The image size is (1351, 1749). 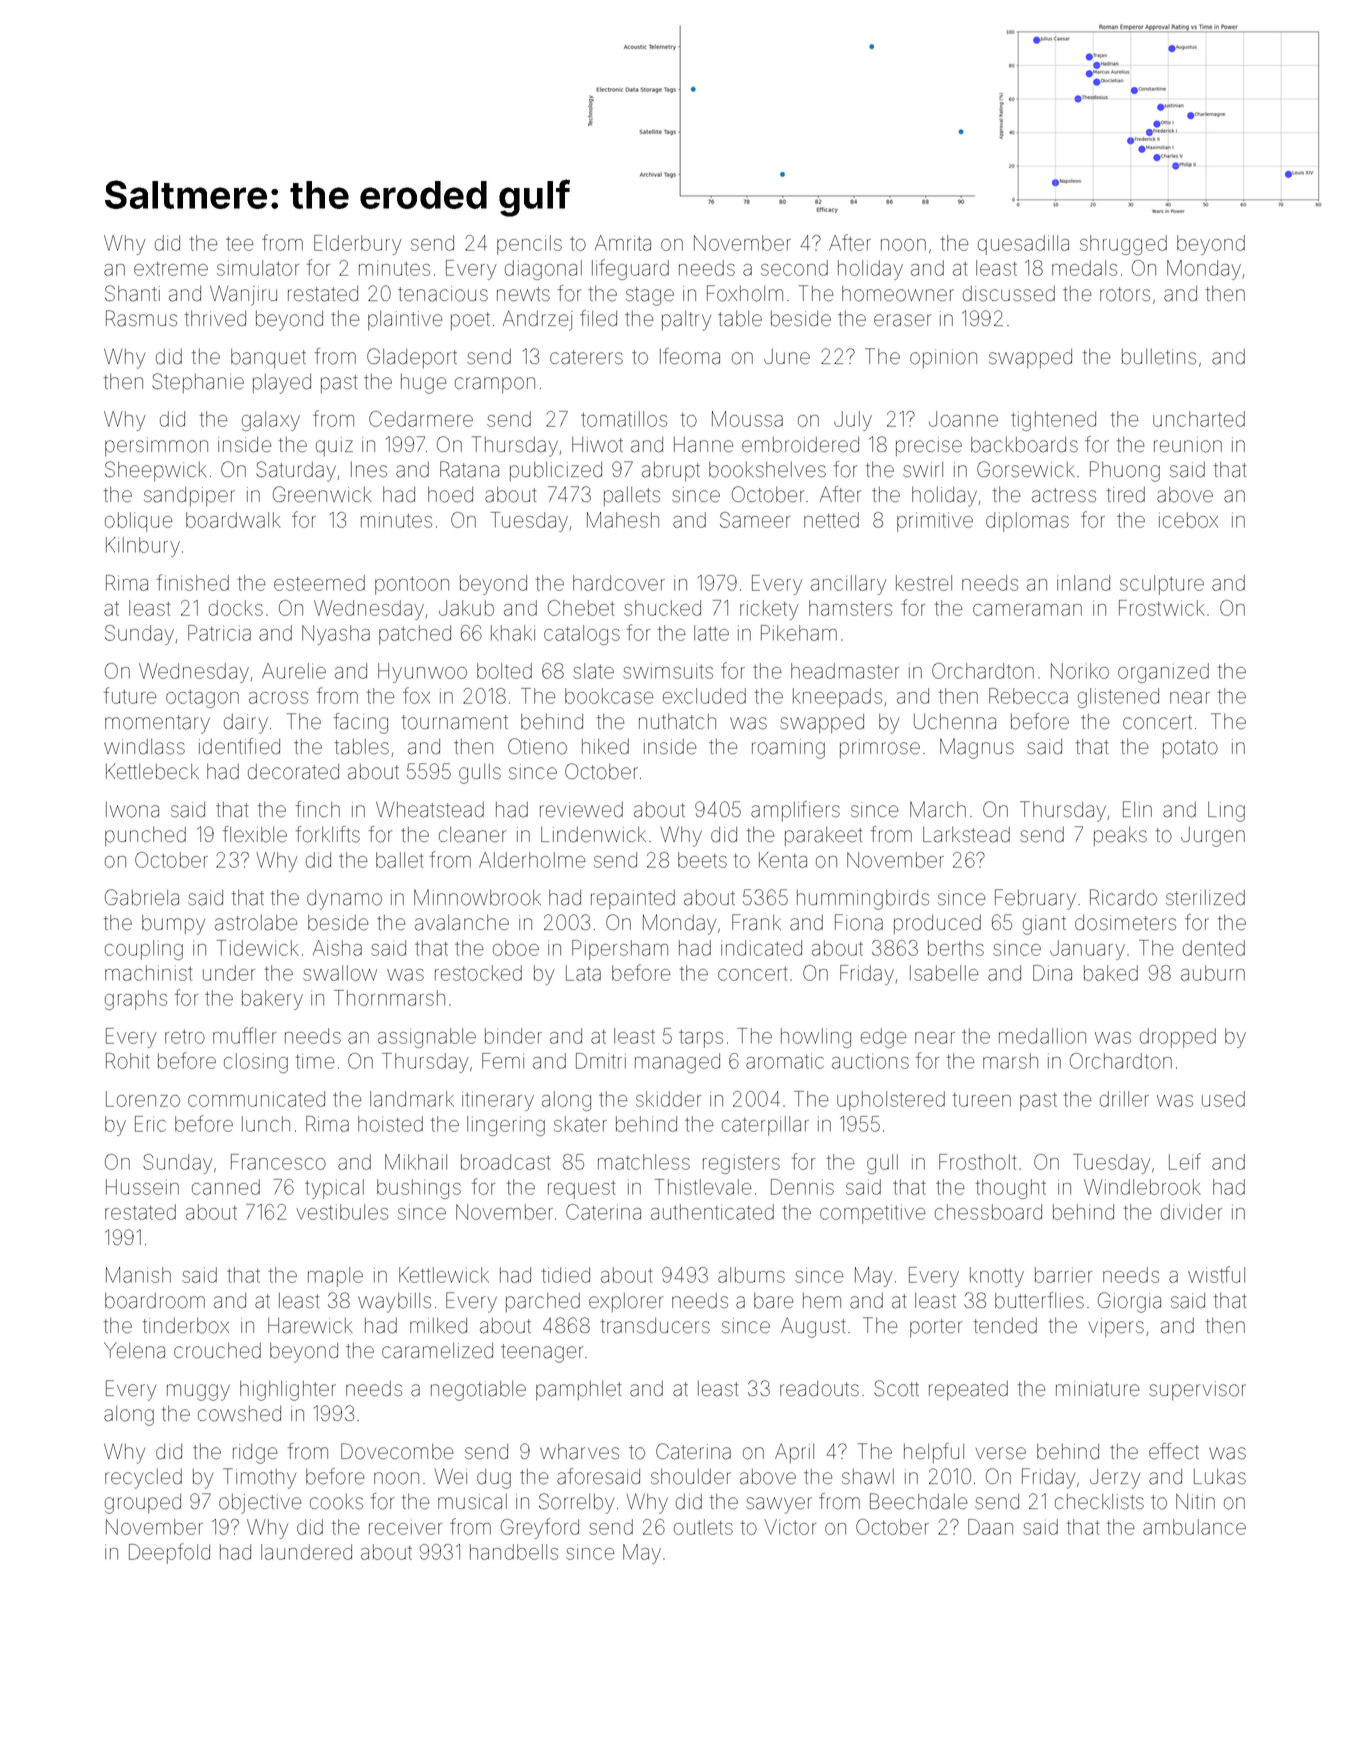 I want to click on Hussein, so click(x=142, y=1187).
